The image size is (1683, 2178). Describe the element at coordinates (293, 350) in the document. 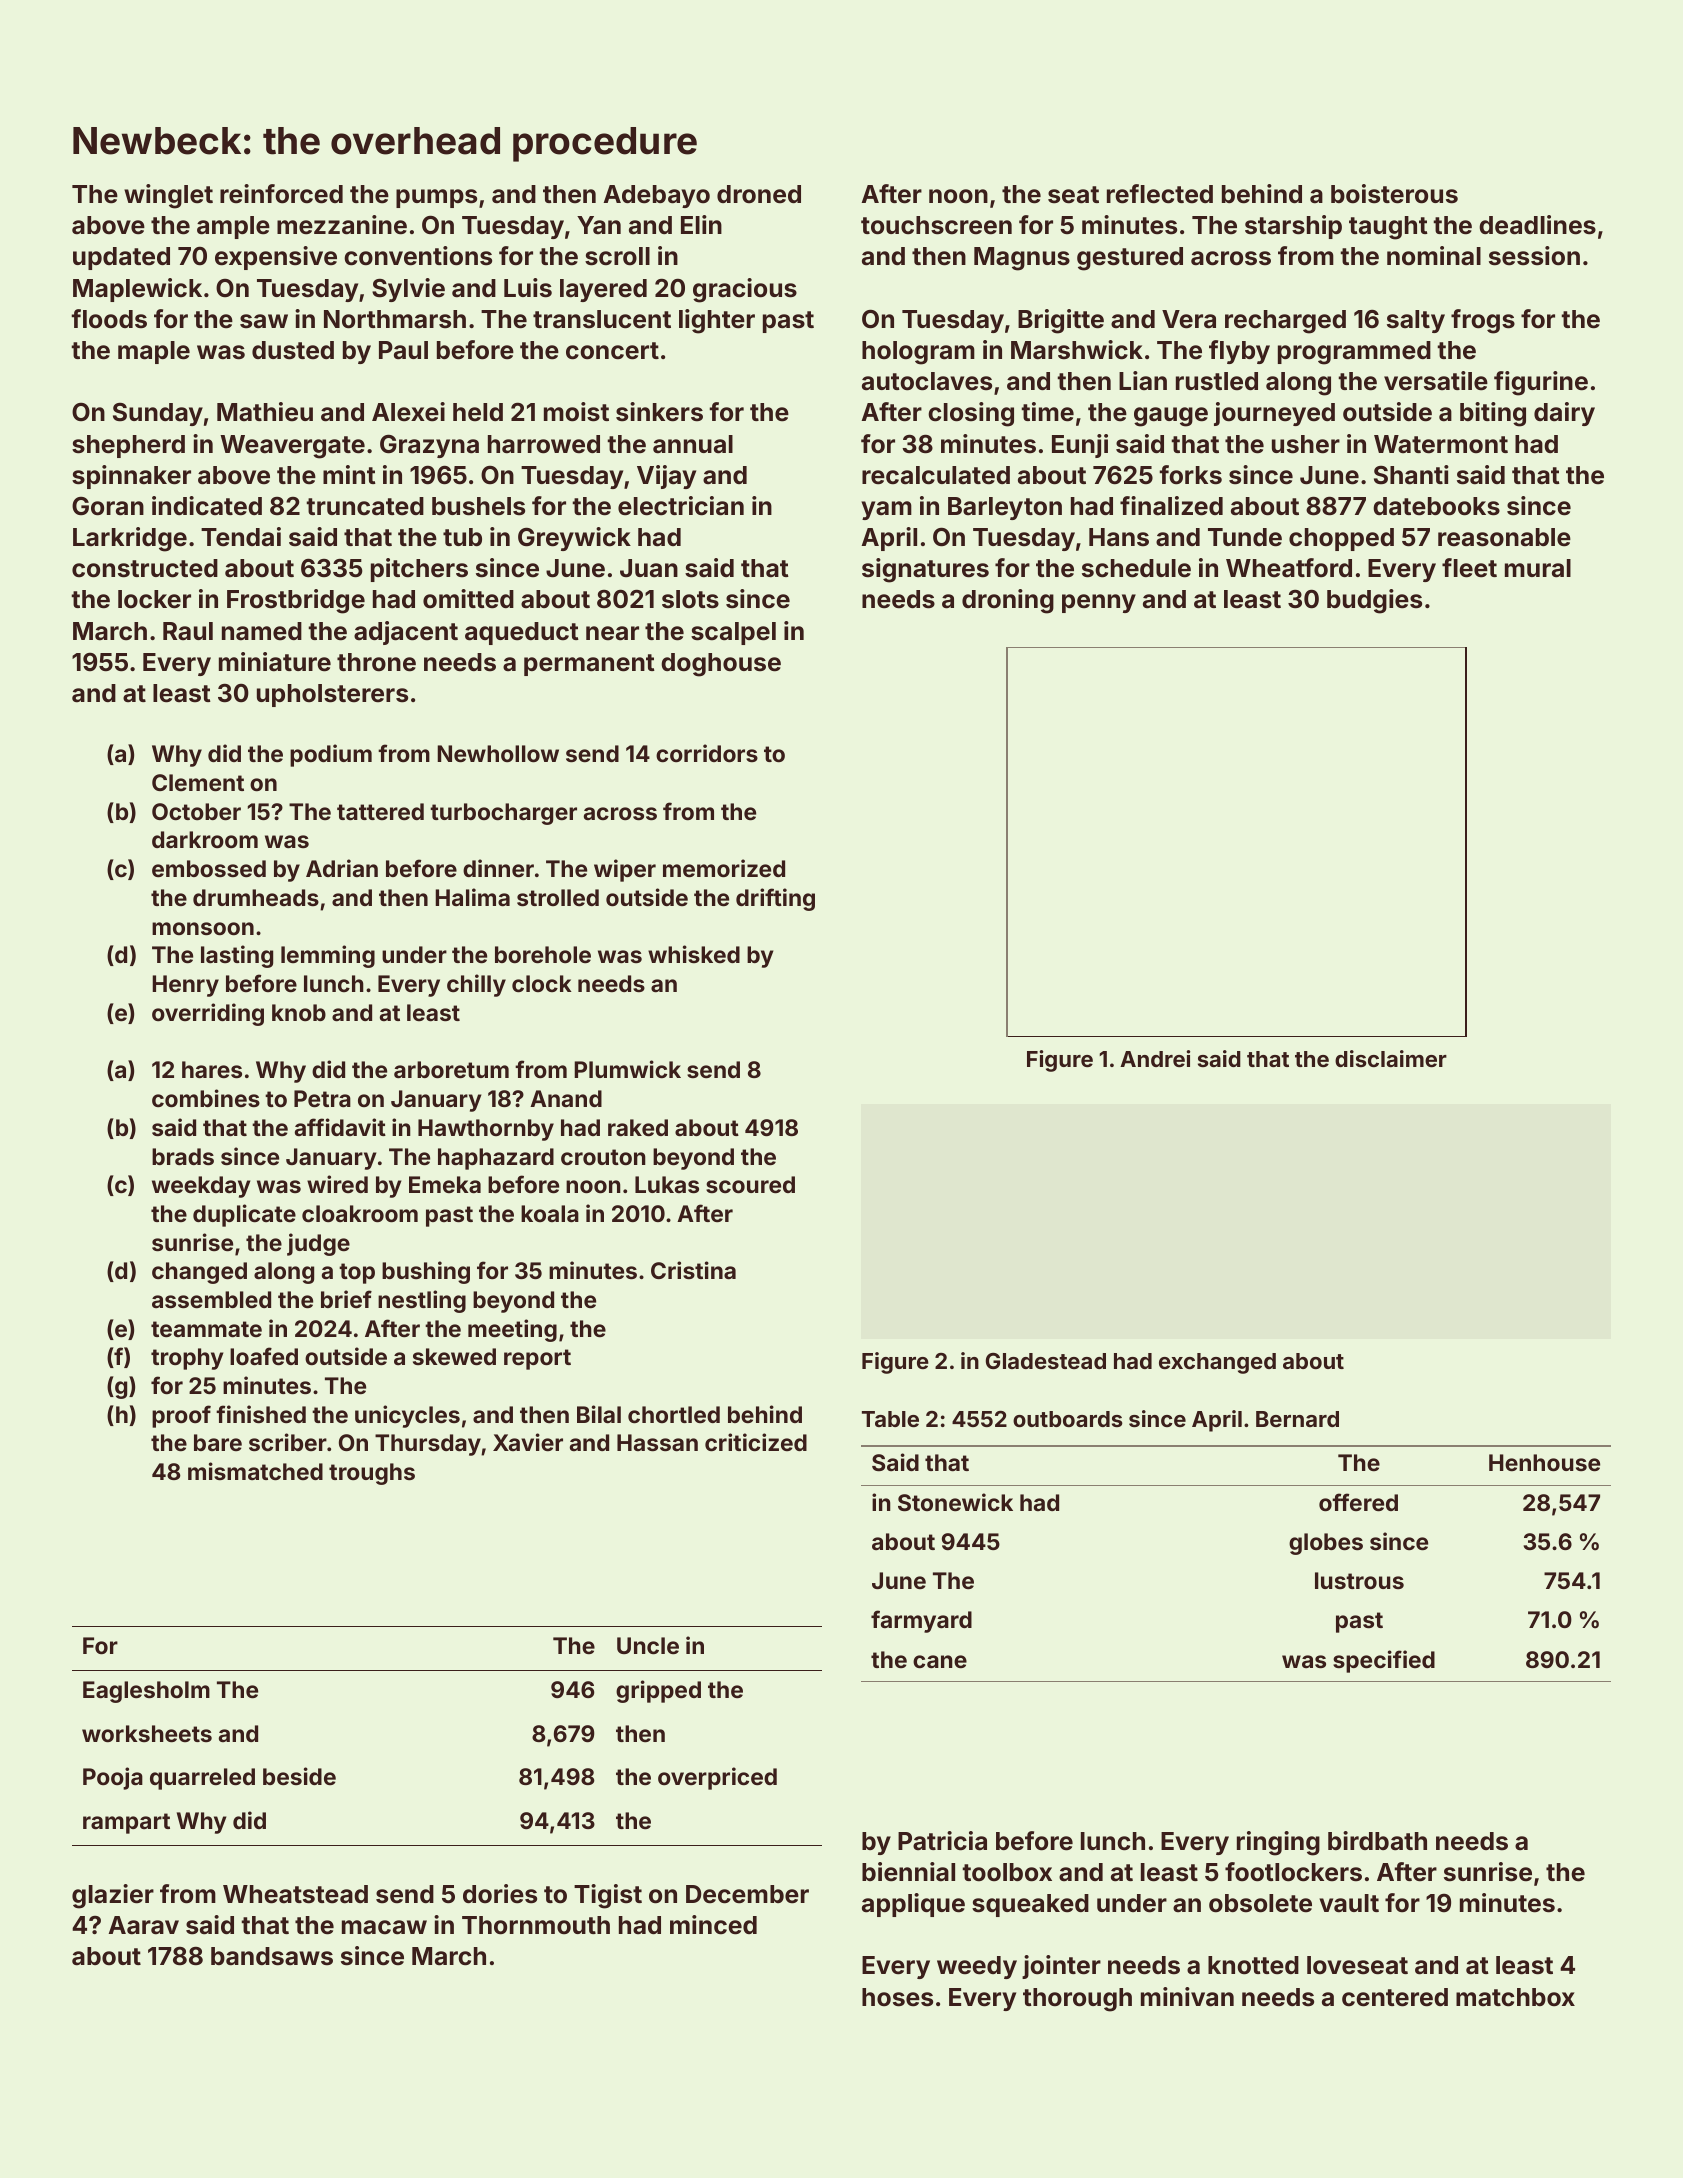

I see `dusted` at that location.
